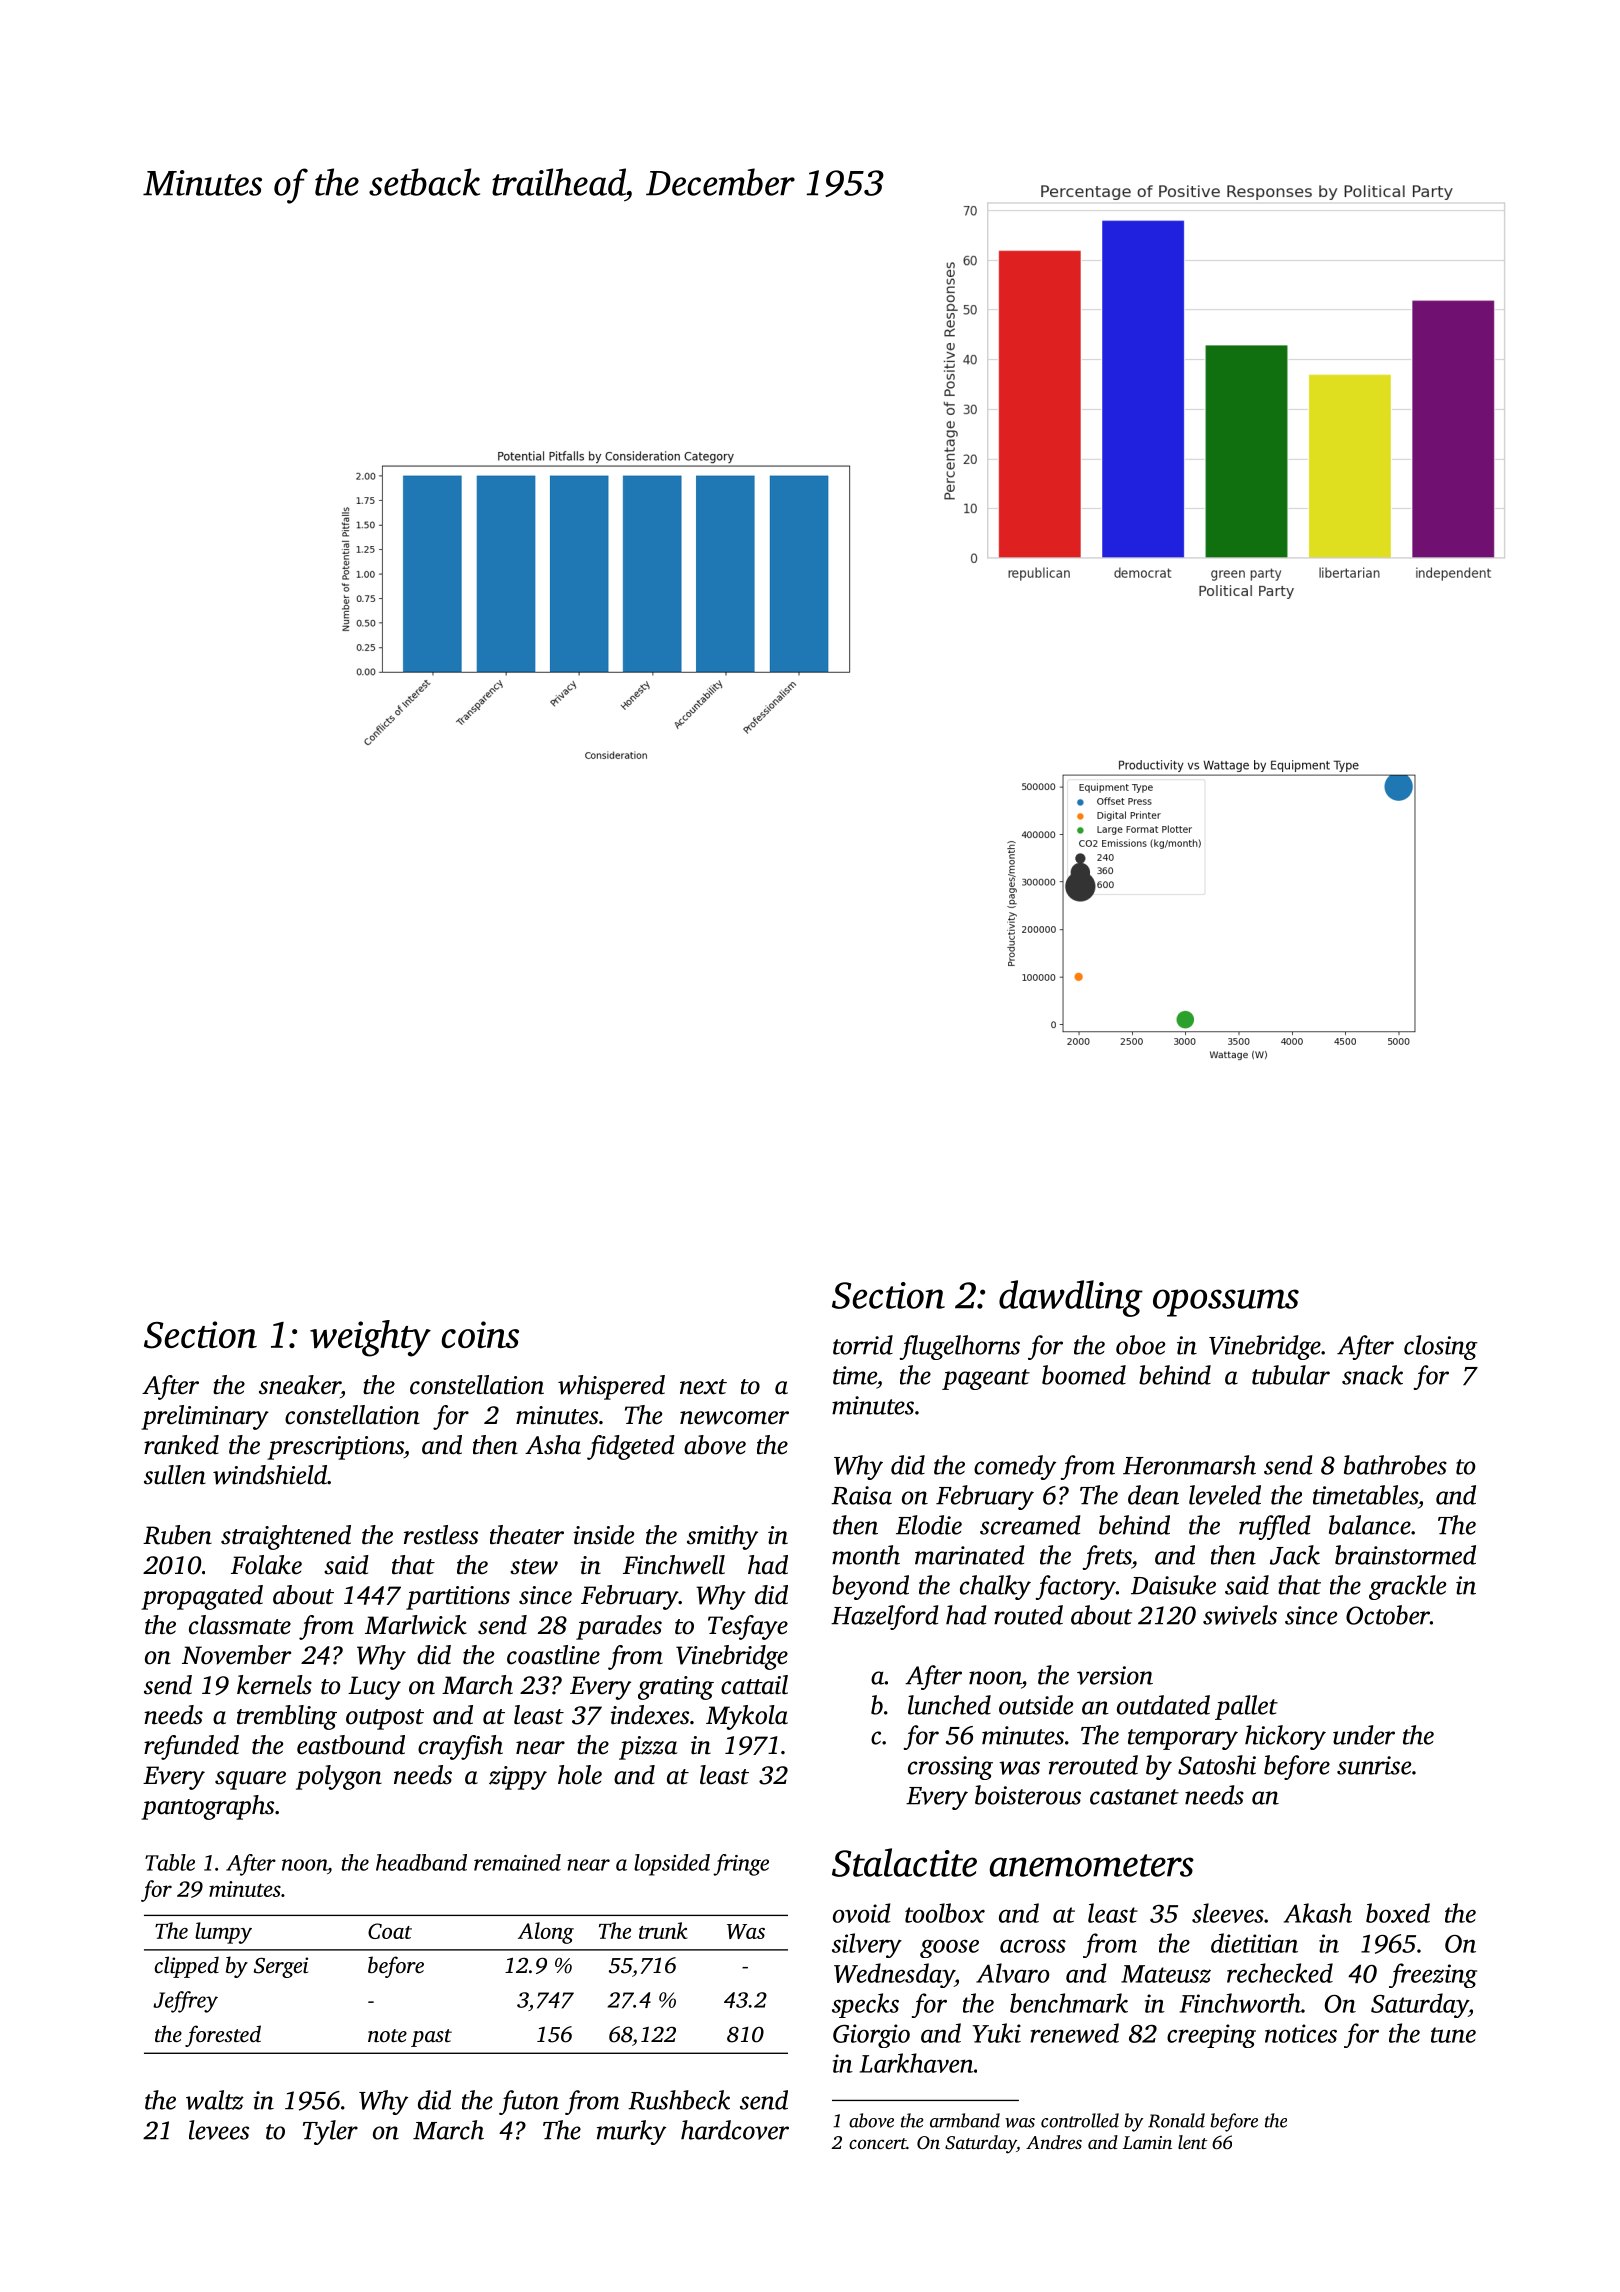  I want to click on anemometers, so click(1092, 1865).
